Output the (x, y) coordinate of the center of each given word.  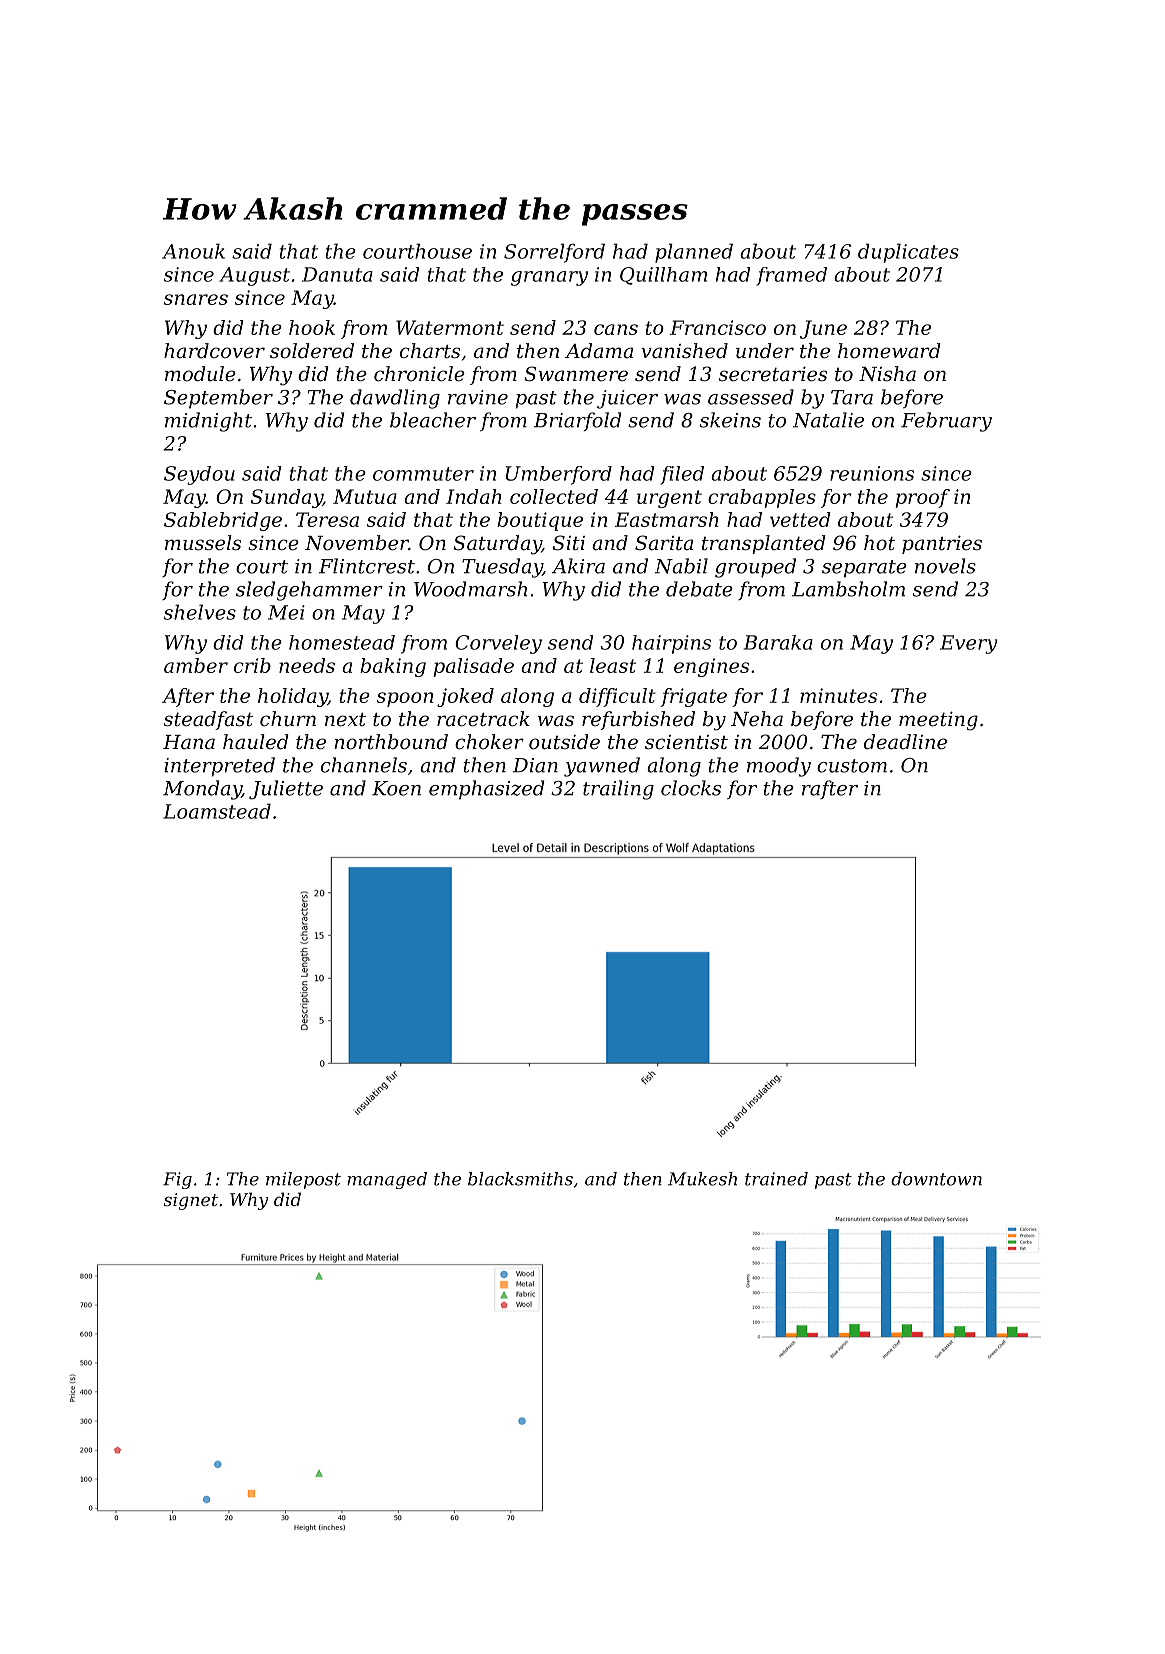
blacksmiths (520, 1179)
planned (694, 253)
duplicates (908, 253)
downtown (936, 1179)
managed (387, 1180)
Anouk (193, 251)
